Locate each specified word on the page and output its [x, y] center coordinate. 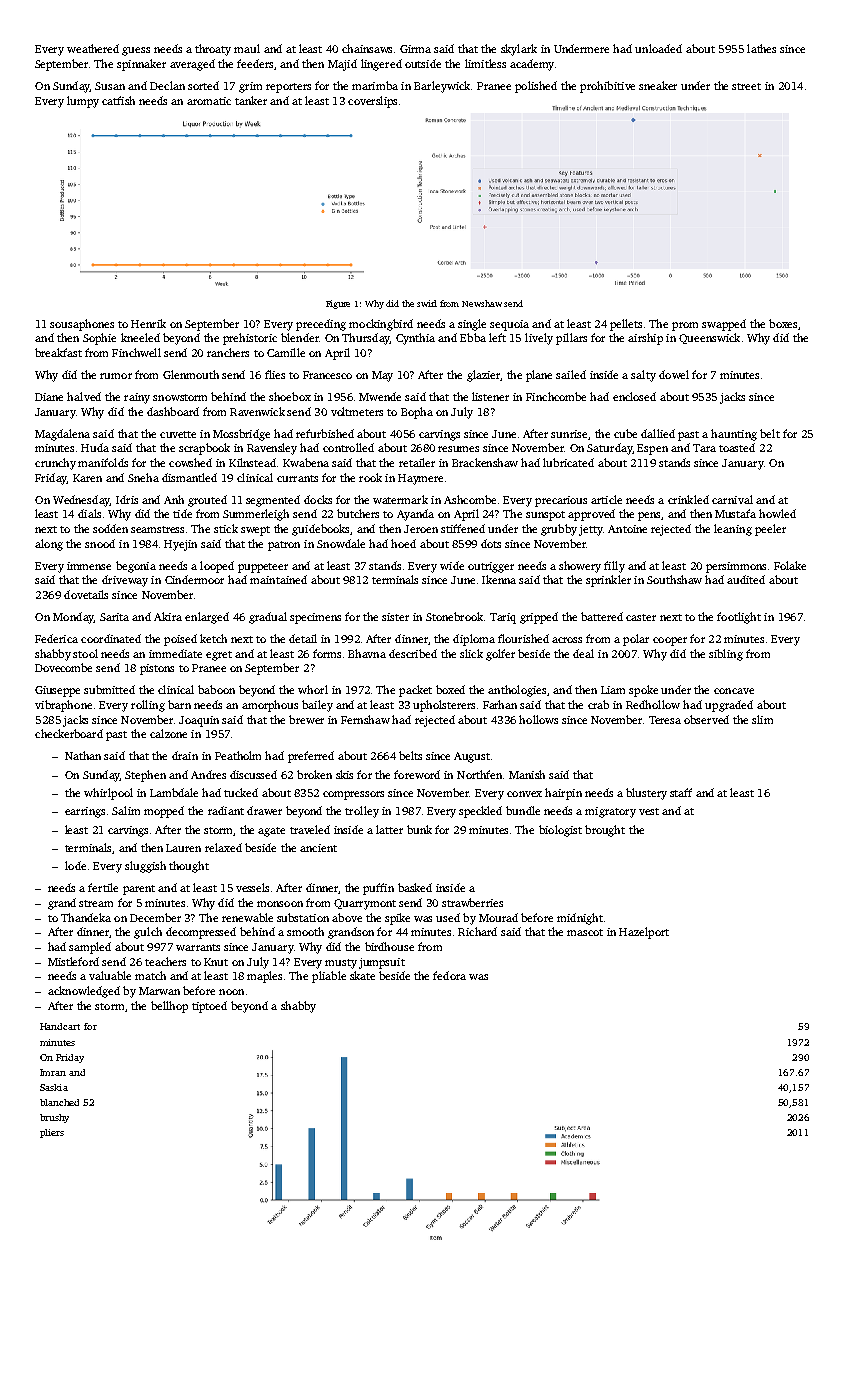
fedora [449, 975]
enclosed [634, 396]
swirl [427, 303]
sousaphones [82, 325]
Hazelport [644, 933]
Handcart [60, 1026]
